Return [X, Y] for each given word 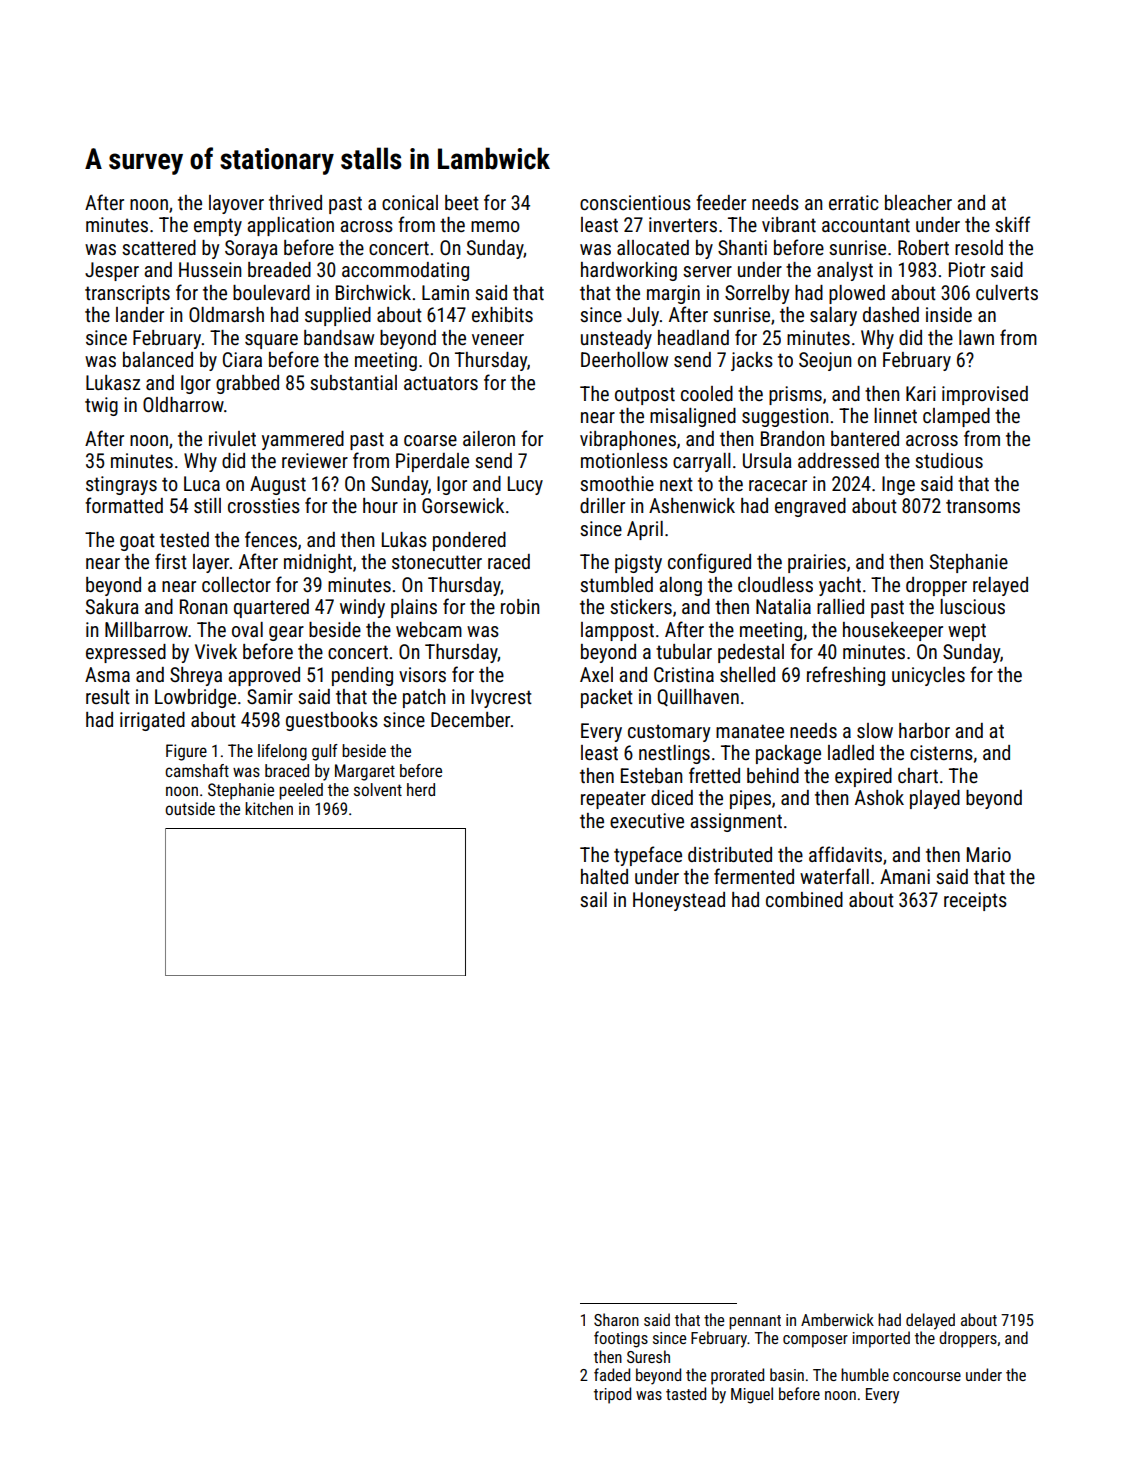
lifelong [282, 752]
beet [462, 202]
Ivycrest [501, 698]
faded [612, 1374]
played [935, 799]
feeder [721, 202]
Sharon [616, 1319]
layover [236, 204]
